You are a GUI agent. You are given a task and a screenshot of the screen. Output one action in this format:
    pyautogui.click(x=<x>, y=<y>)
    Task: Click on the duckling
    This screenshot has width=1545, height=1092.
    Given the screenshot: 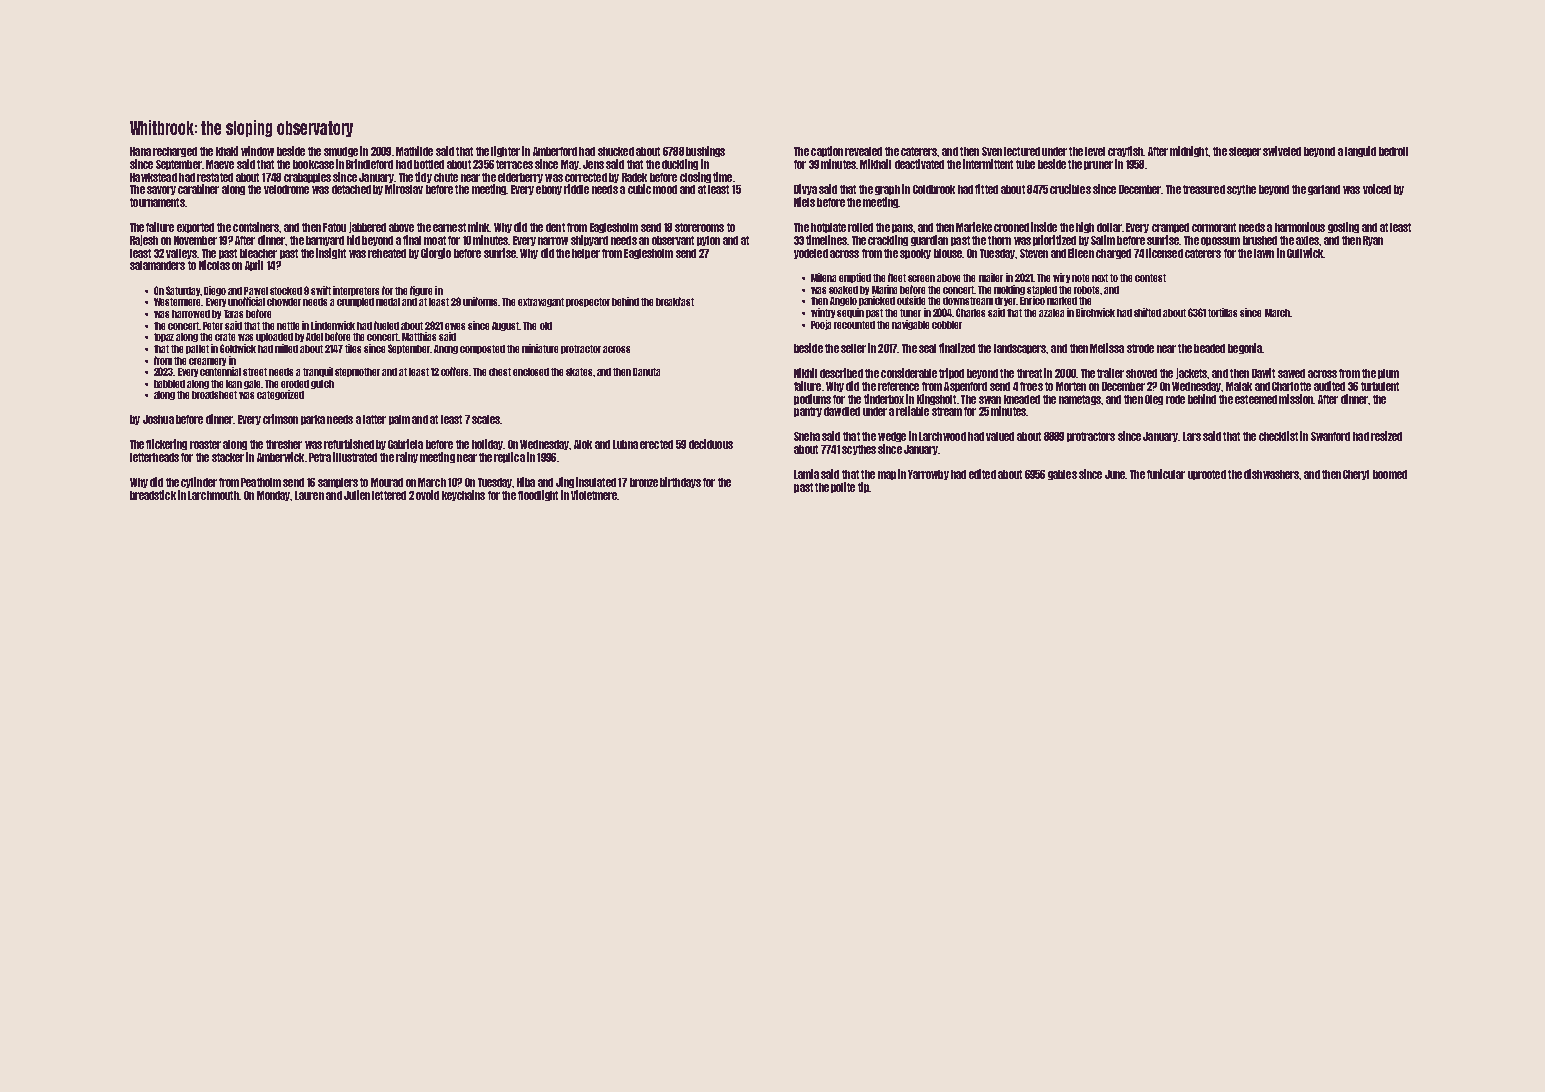 What is the action you would take?
    pyautogui.click(x=680, y=164)
